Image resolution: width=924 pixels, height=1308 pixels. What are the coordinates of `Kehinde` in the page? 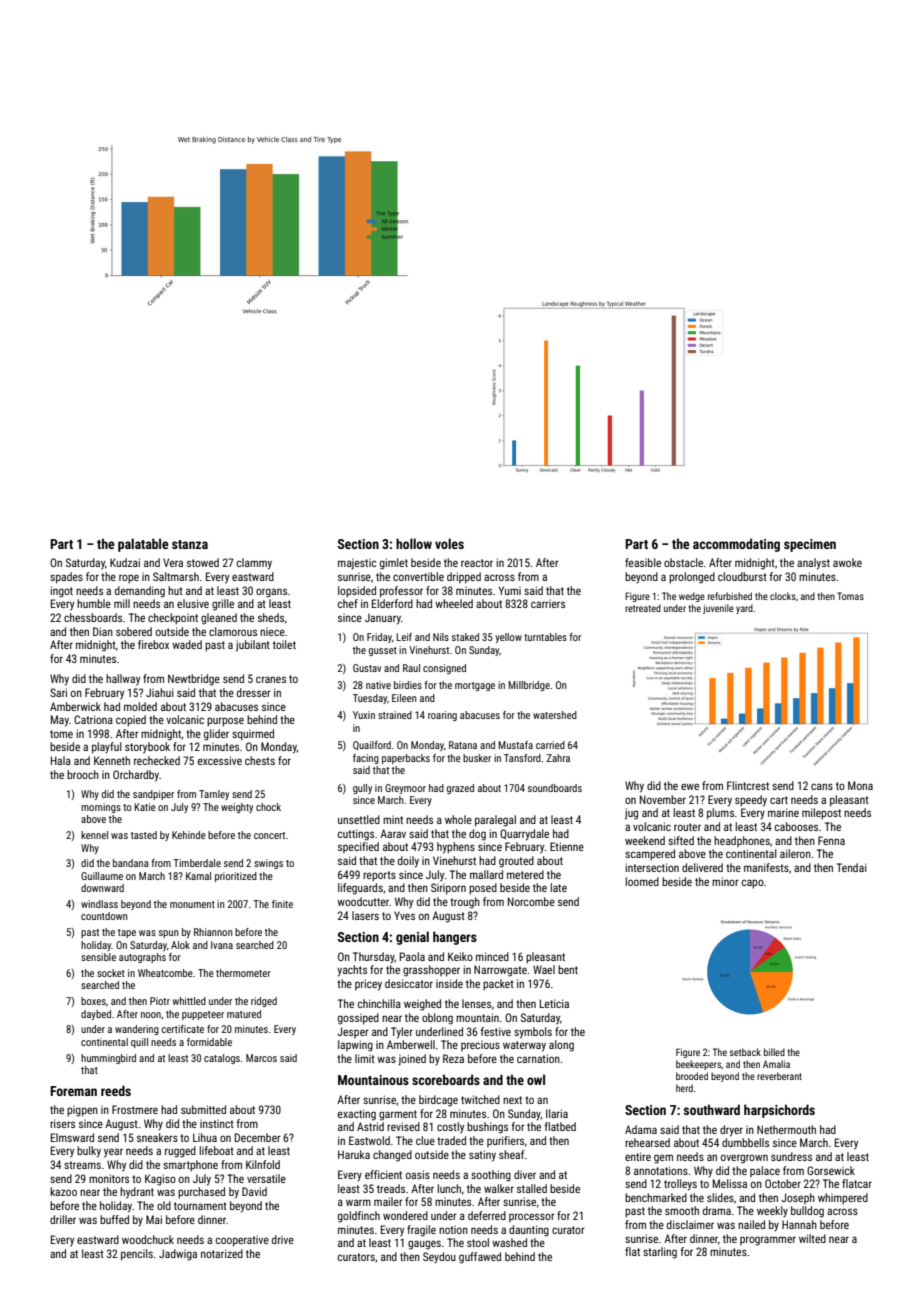 It's located at (189, 835).
